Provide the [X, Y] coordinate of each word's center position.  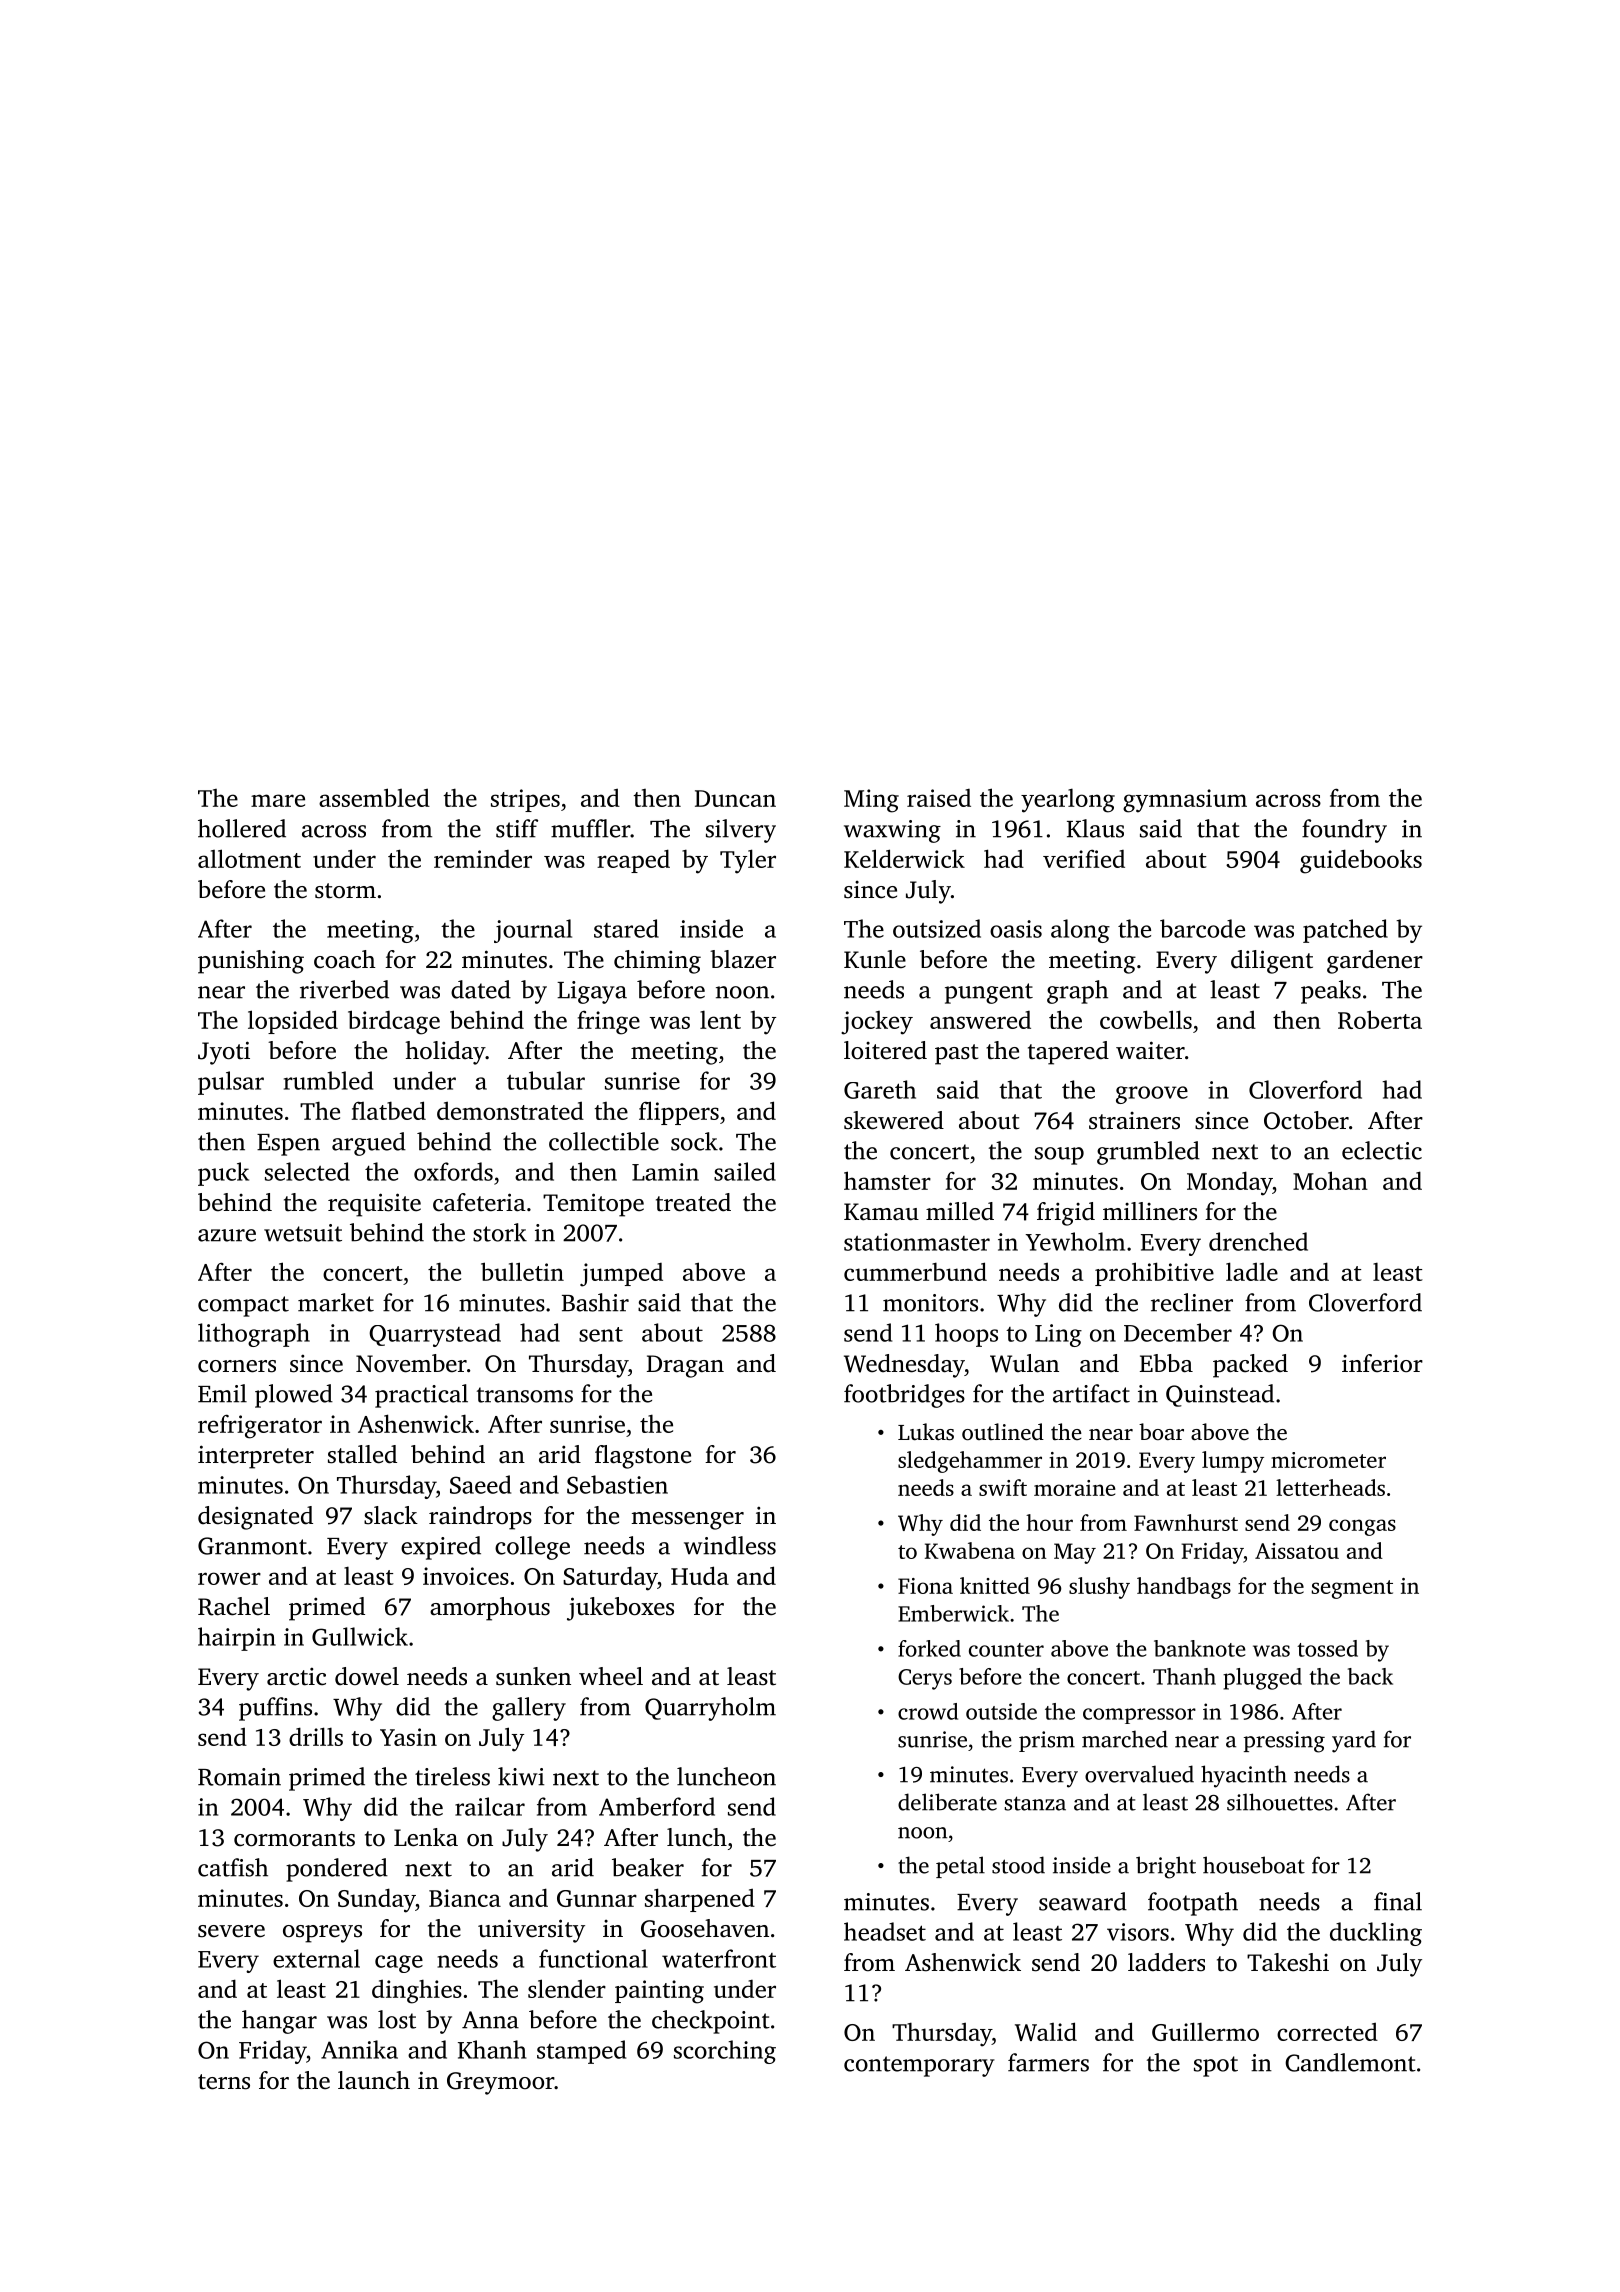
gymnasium [1185, 801]
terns [224, 2082]
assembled [374, 797]
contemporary [919, 2066]
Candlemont [1350, 2062]
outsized [937, 928]
